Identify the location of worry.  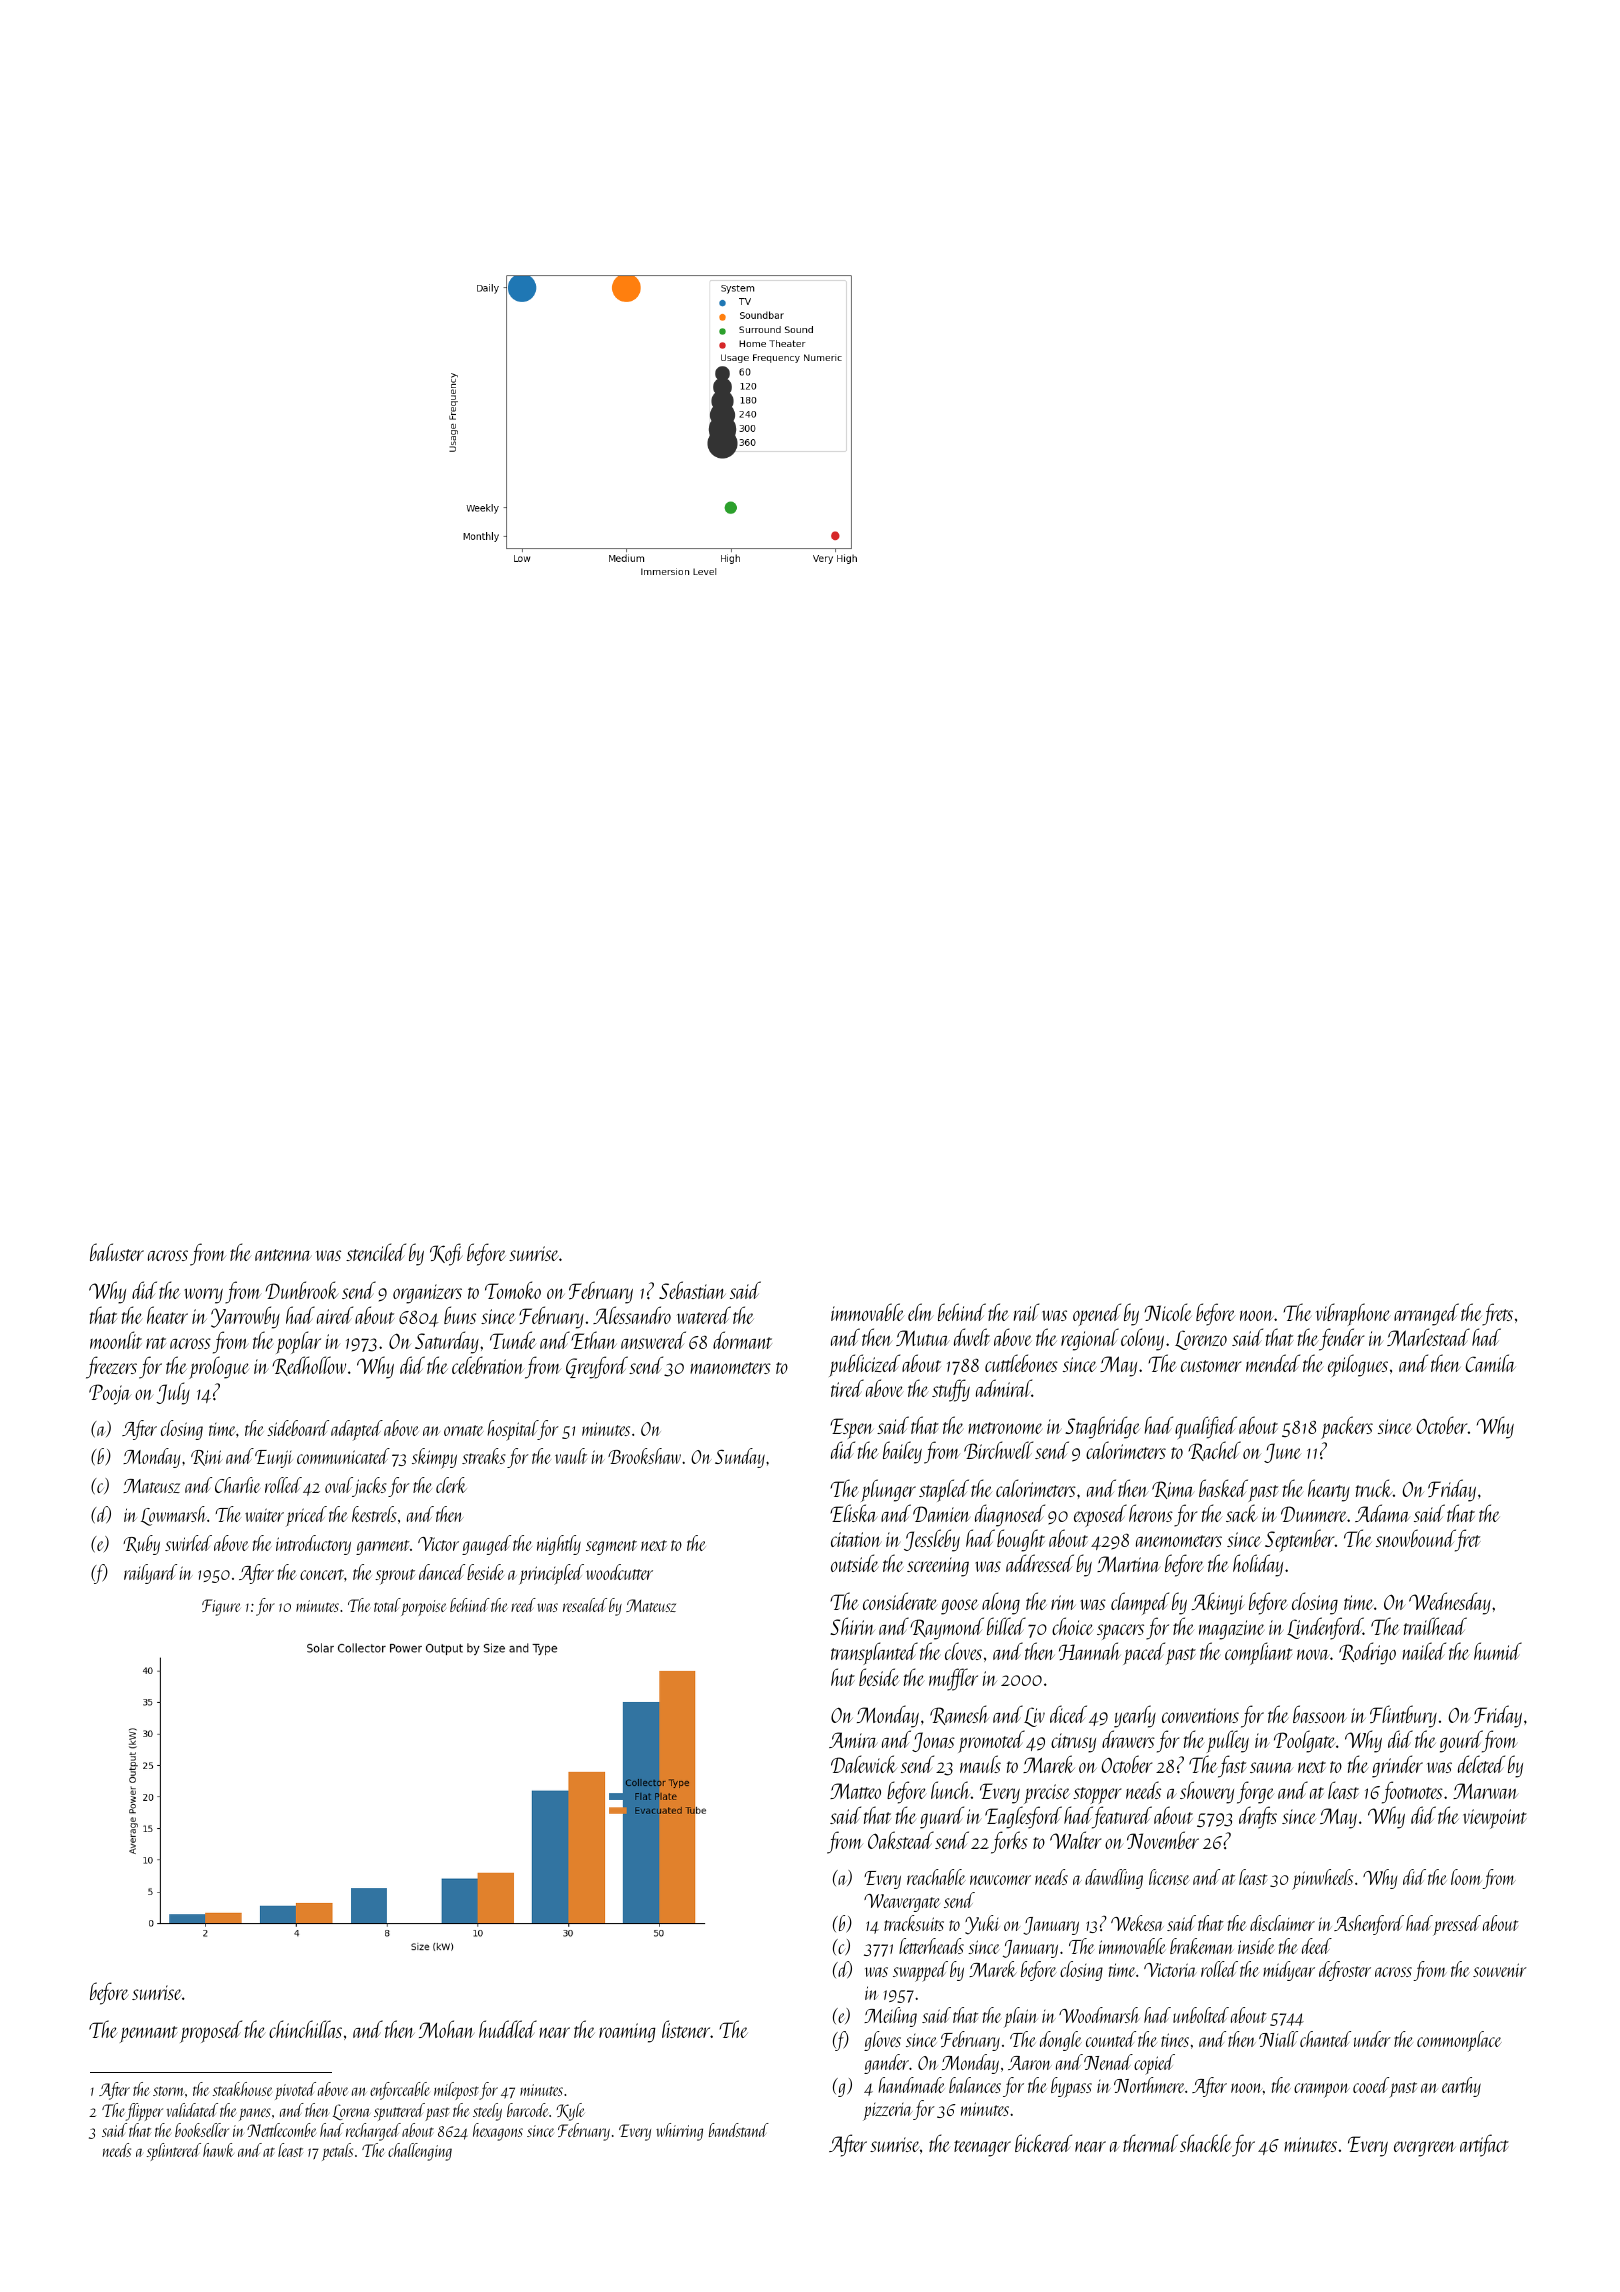
(203, 1296).
